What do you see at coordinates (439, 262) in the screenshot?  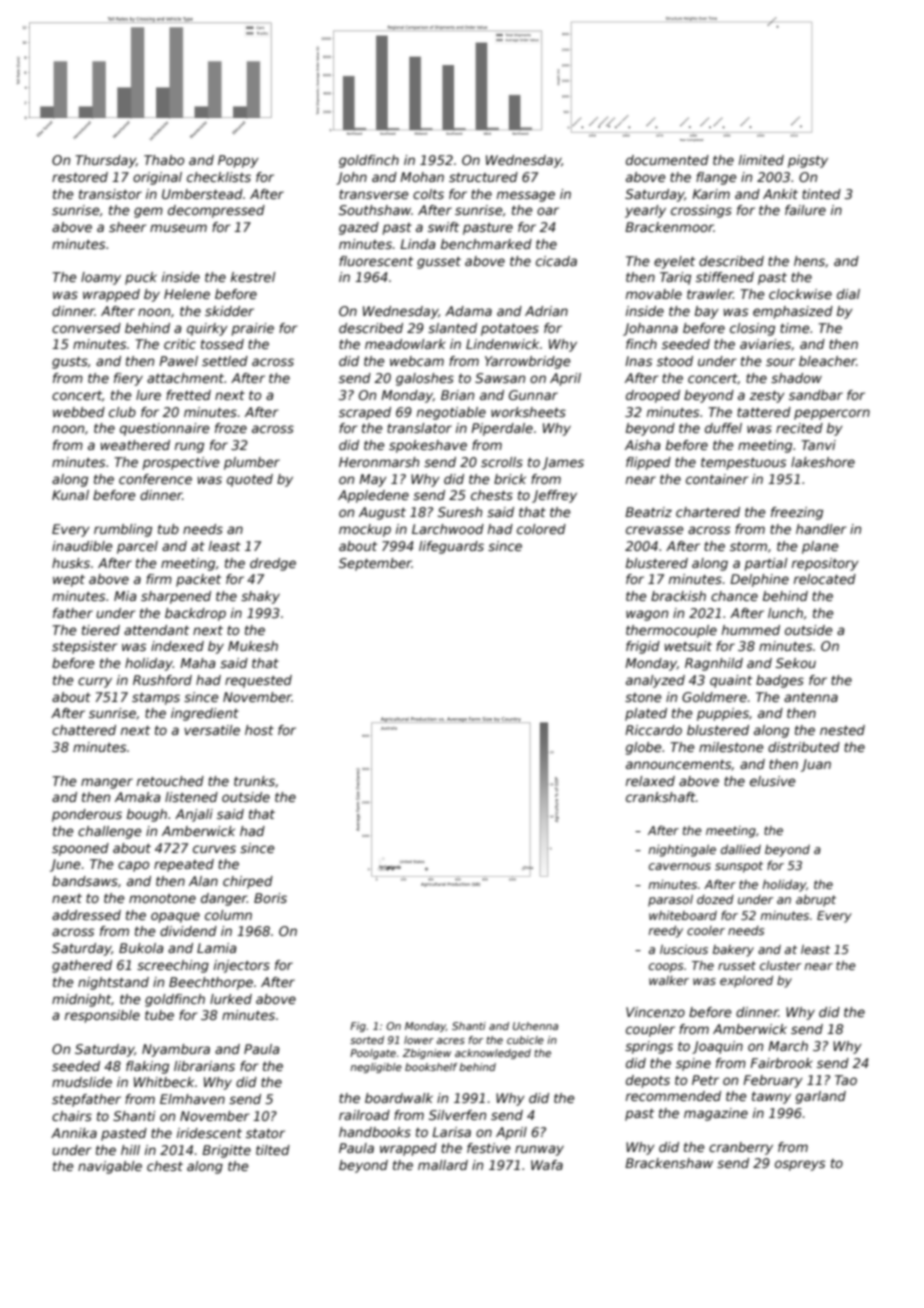 I see `gusset` at bounding box center [439, 262].
